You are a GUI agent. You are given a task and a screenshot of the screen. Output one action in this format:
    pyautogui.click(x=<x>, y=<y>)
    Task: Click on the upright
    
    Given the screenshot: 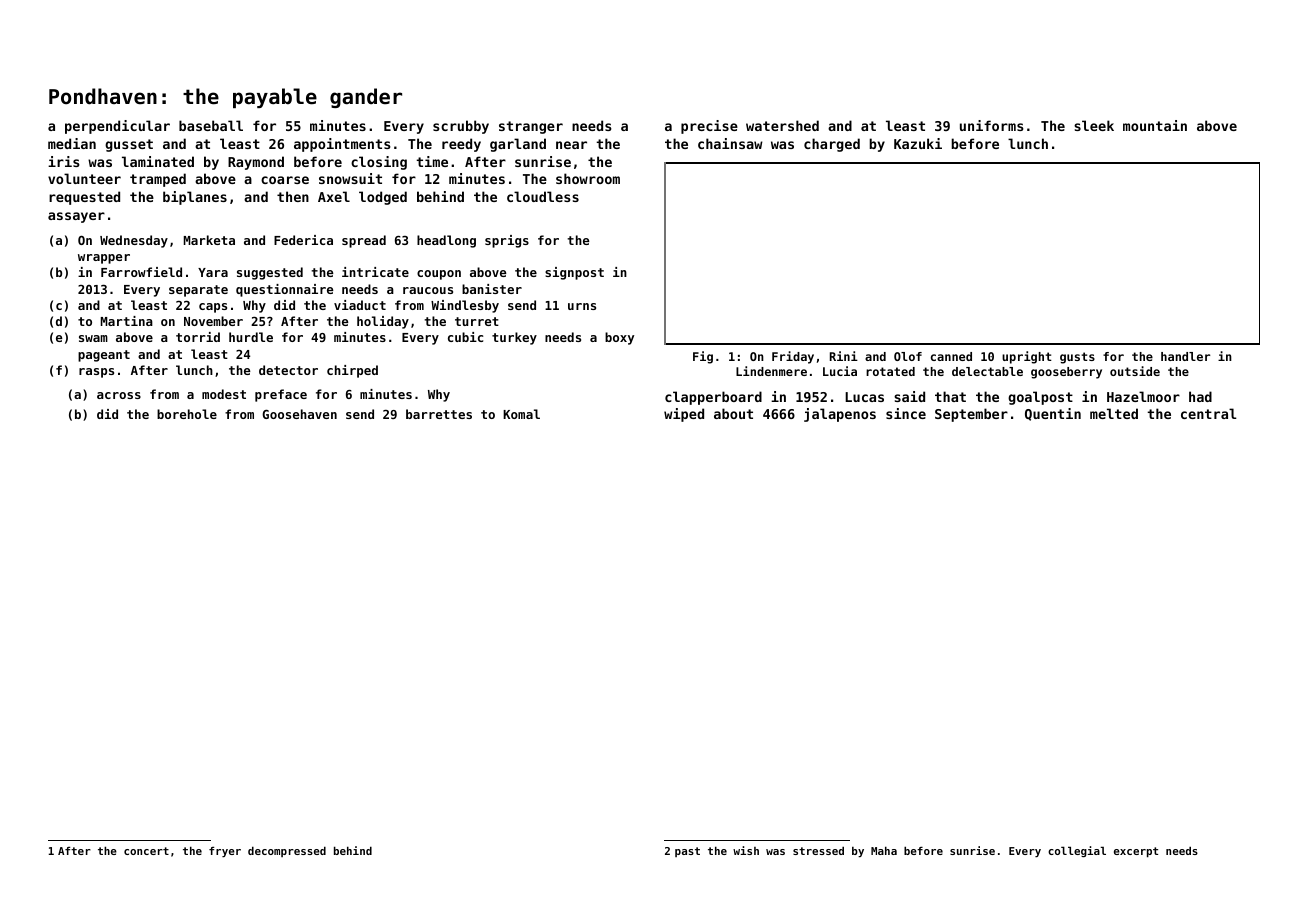 What is the action you would take?
    pyautogui.click(x=1027, y=357)
